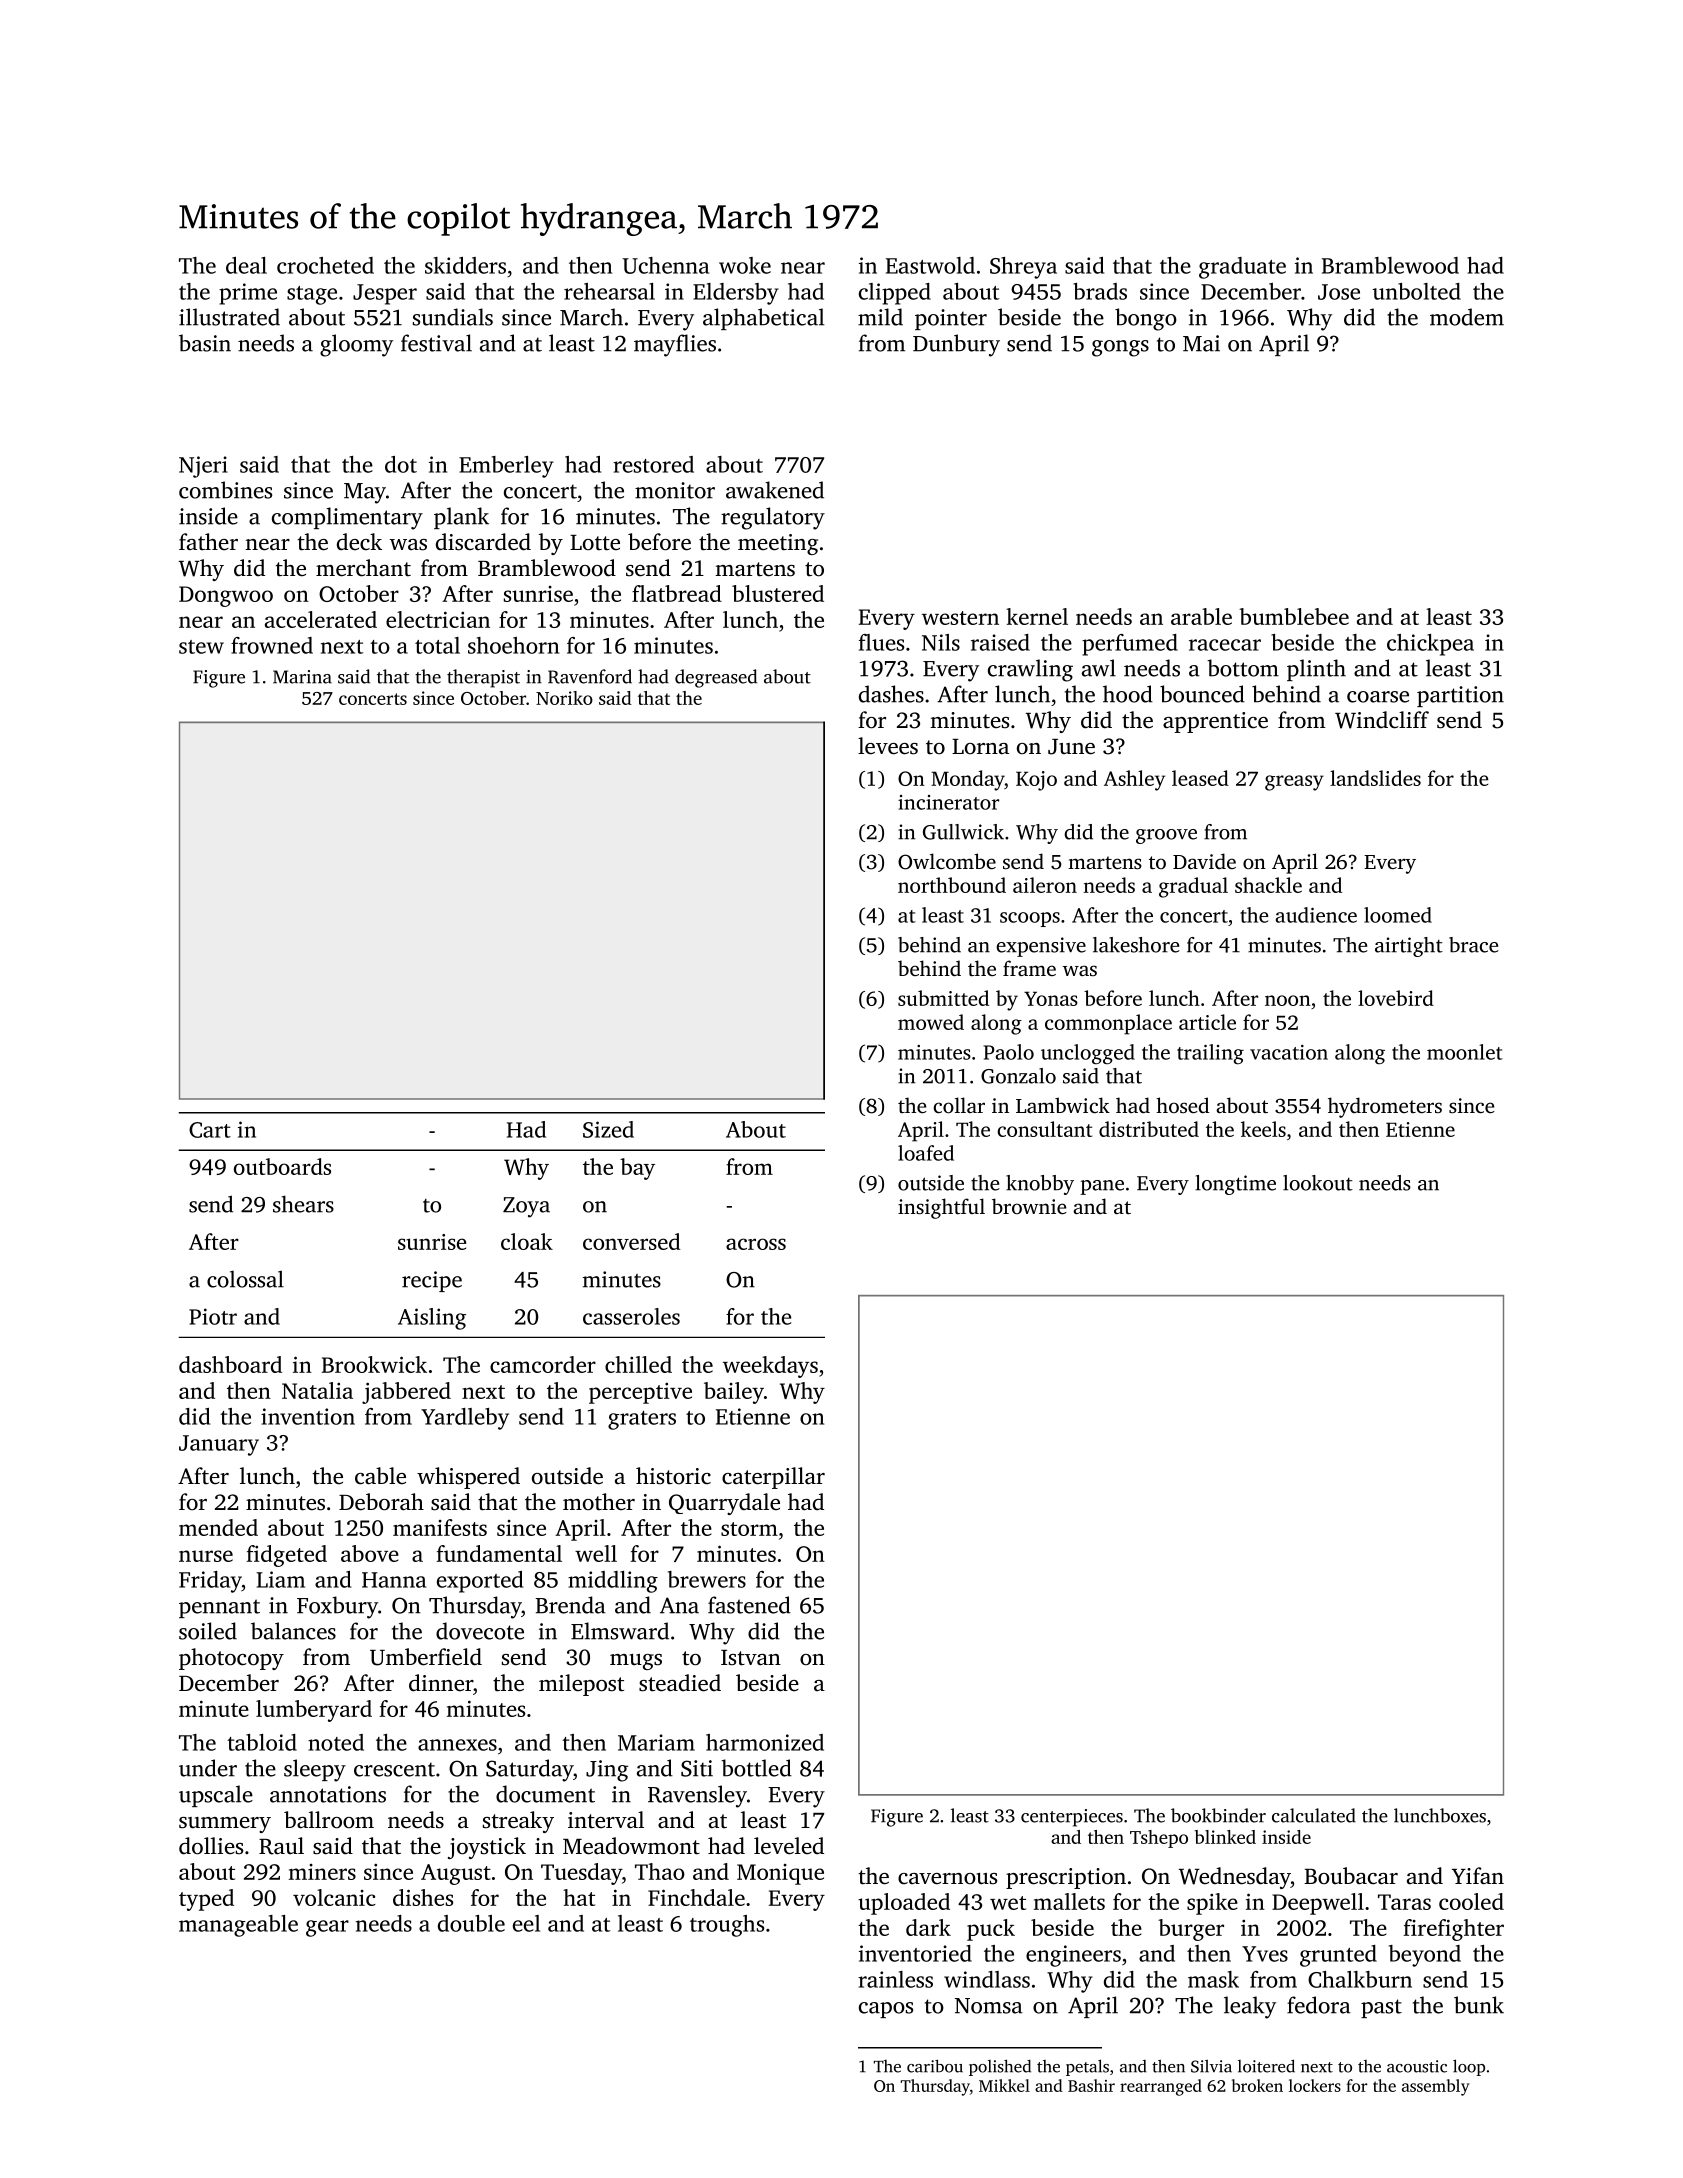  What do you see at coordinates (1314, 1815) in the document?
I see `calculated` at bounding box center [1314, 1815].
